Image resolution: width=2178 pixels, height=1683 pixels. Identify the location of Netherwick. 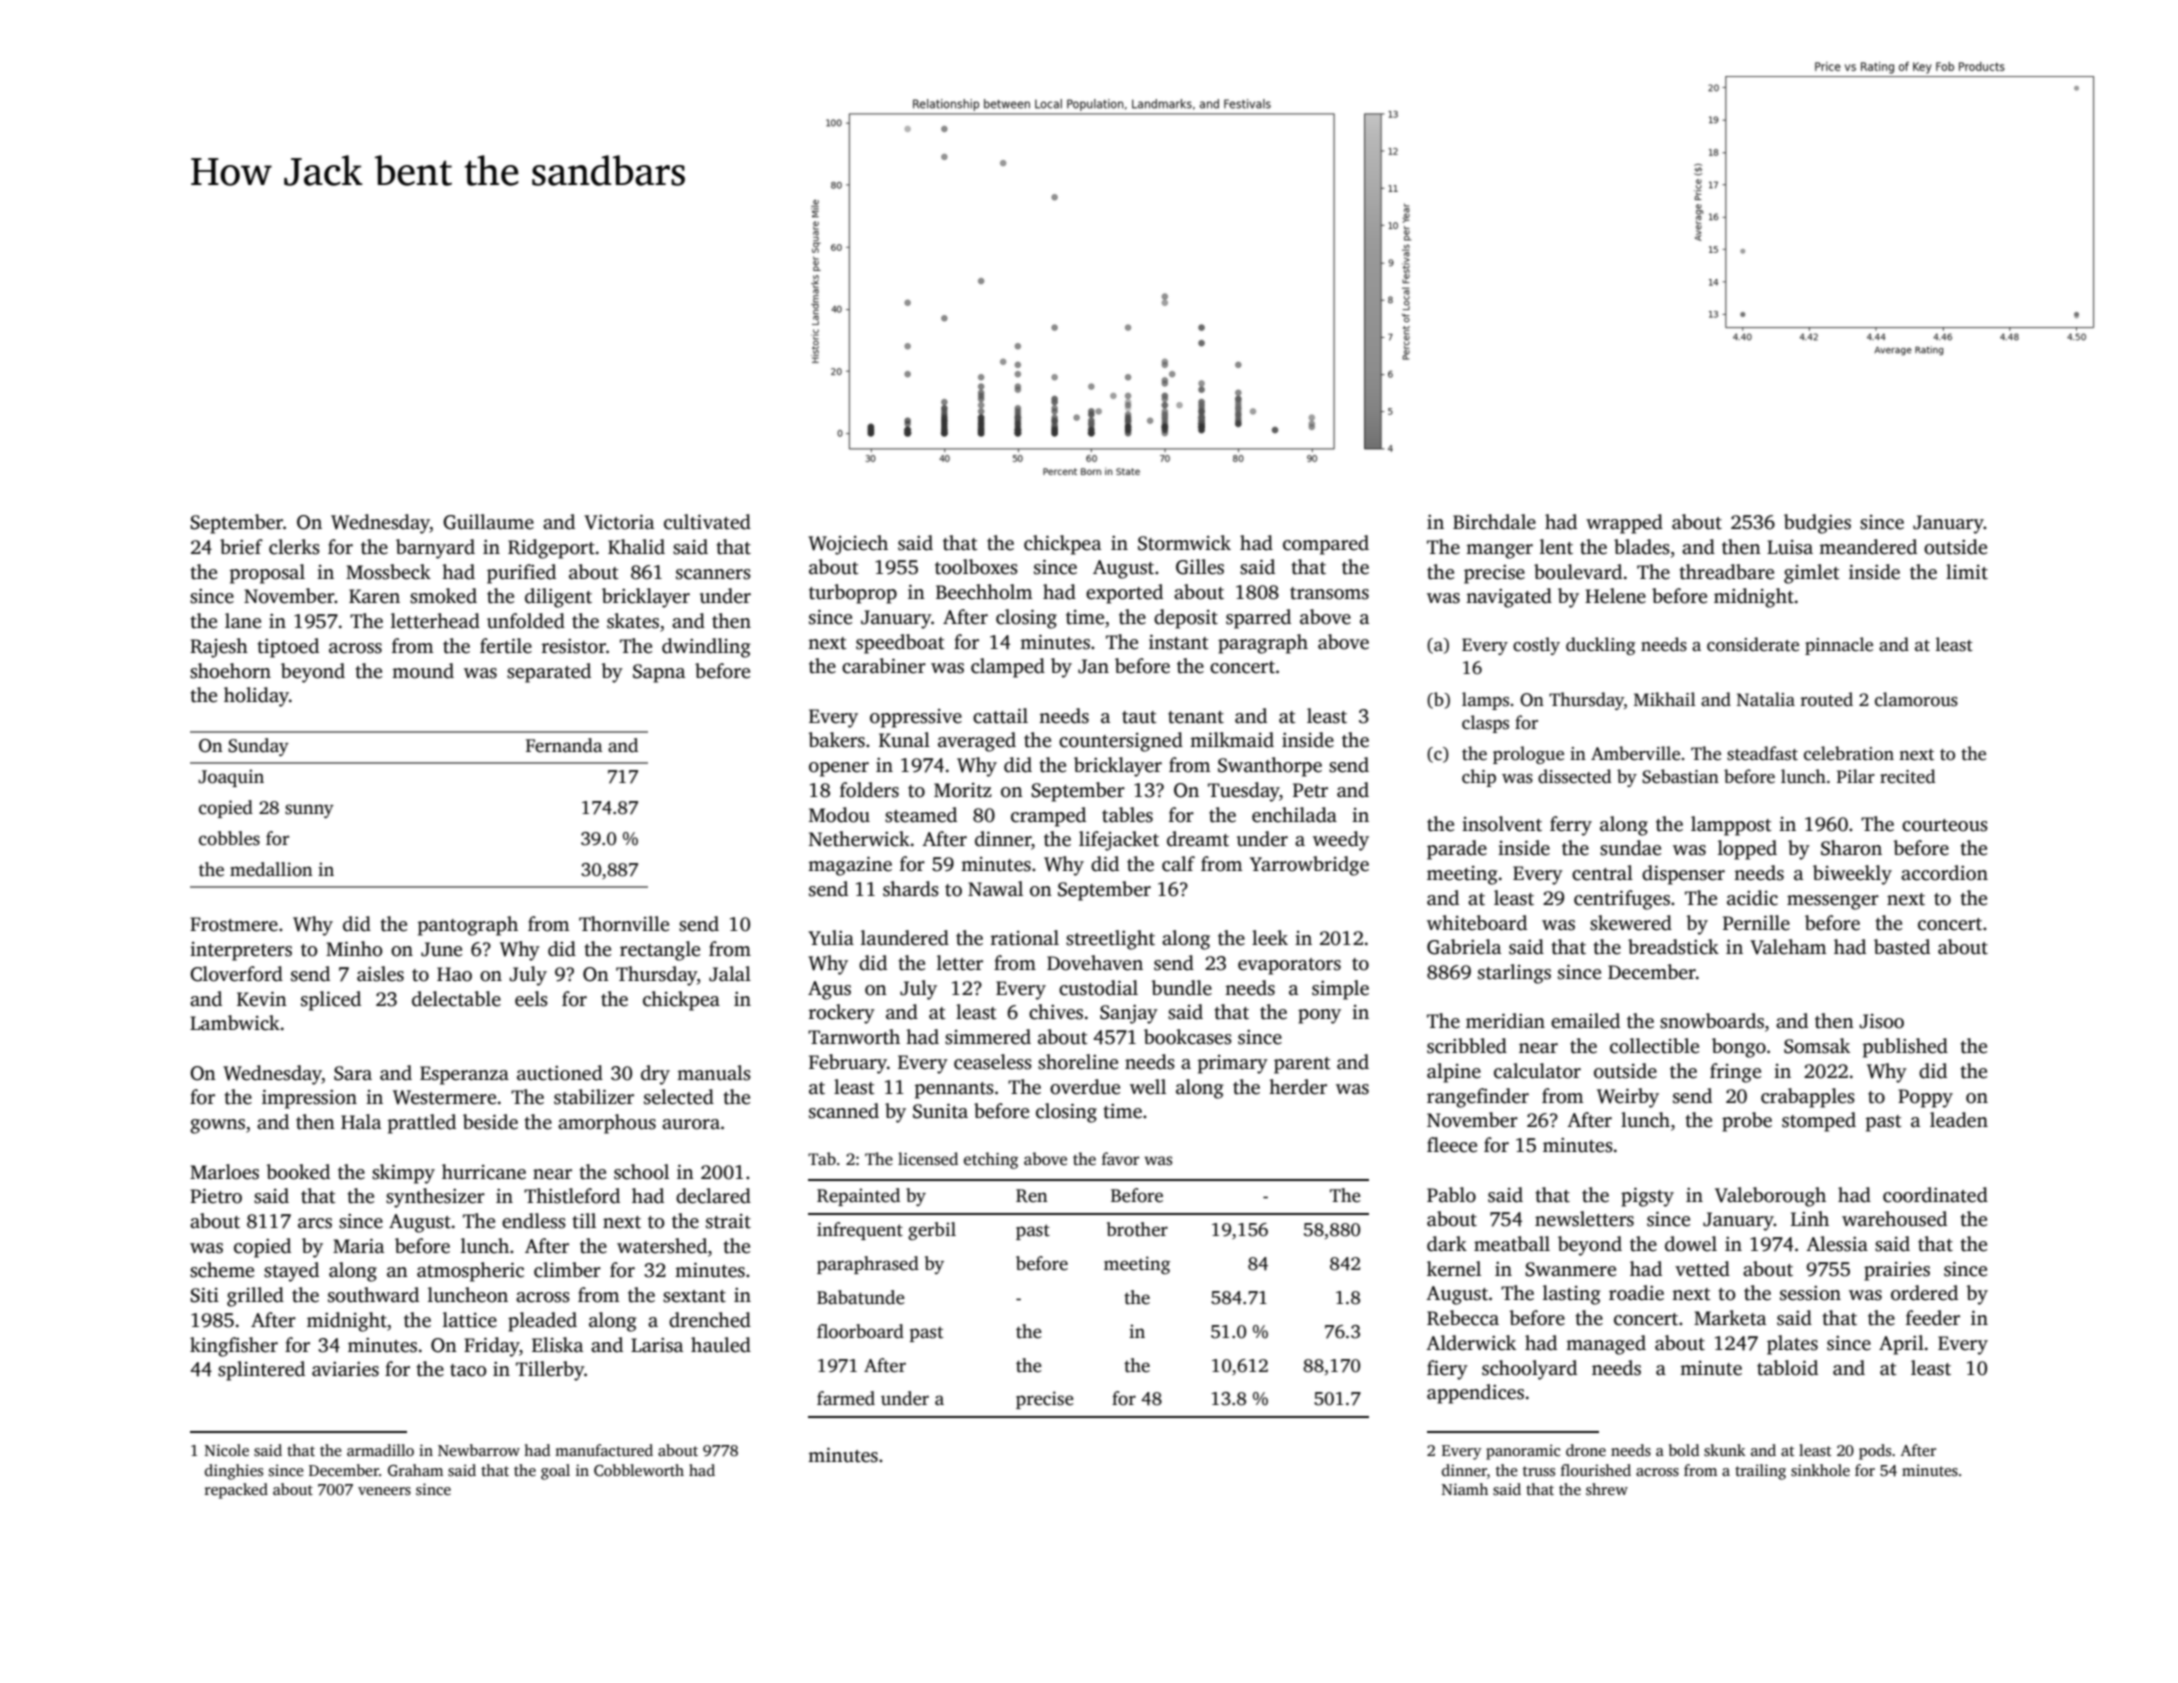
(859, 839).
